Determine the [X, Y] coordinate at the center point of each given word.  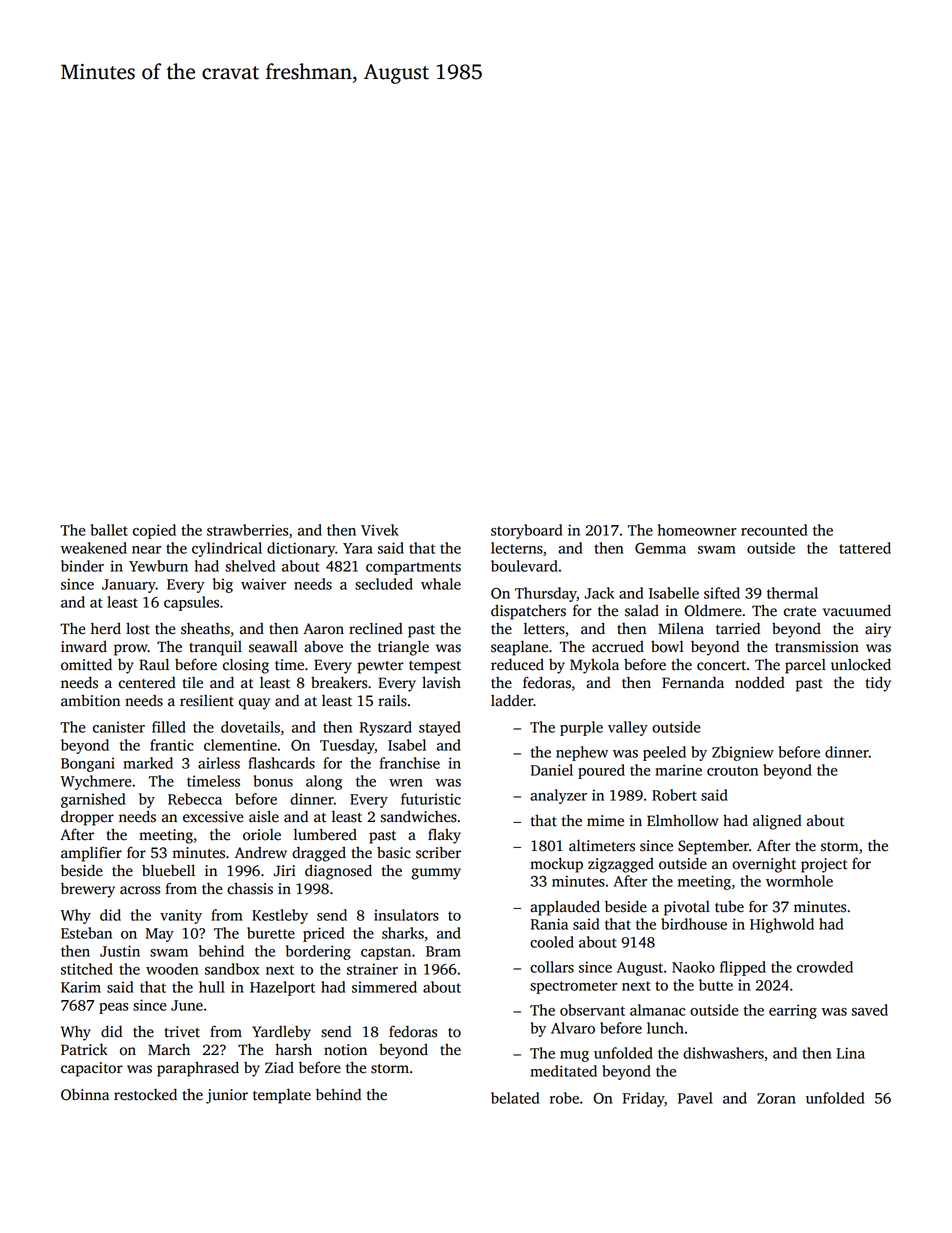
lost [138, 628]
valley [628, 728]
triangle [403, 648]
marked [148, 763]
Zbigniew [743, 753]
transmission [817, 647]
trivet [182, 1032]
